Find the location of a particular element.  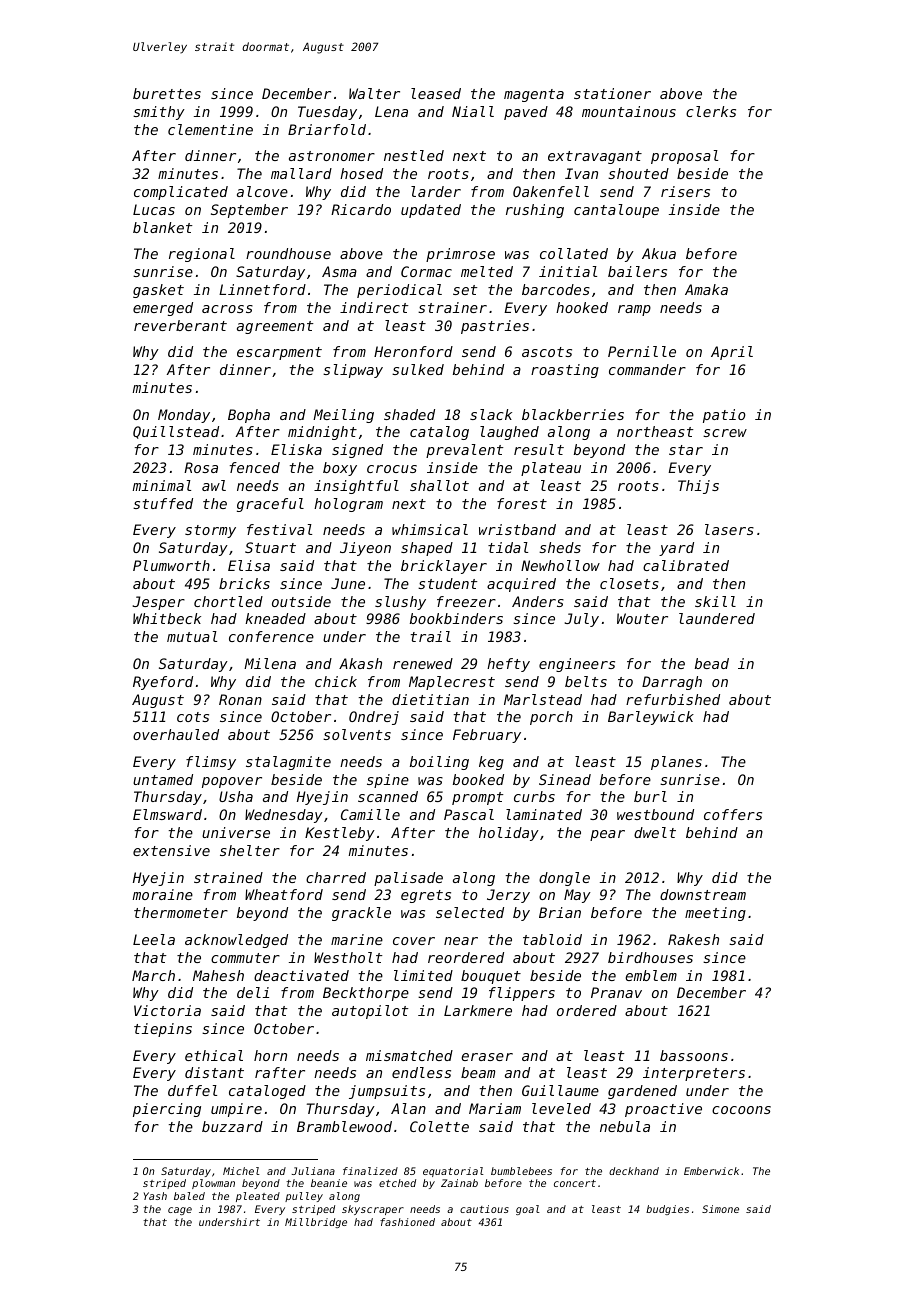

duffel is located at coordinates (192, 1090).
